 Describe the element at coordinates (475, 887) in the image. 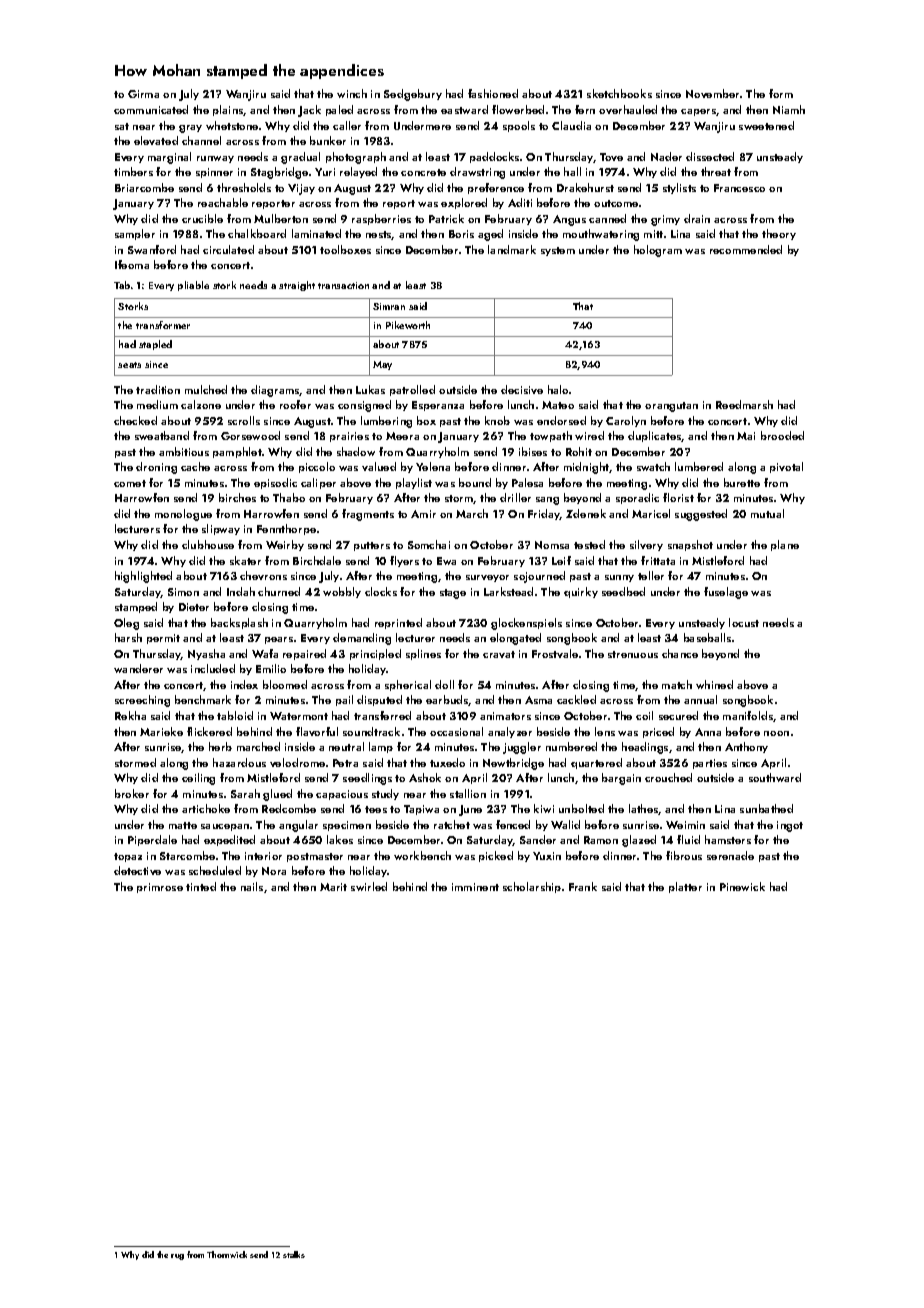

I see `imminent` at that location.
